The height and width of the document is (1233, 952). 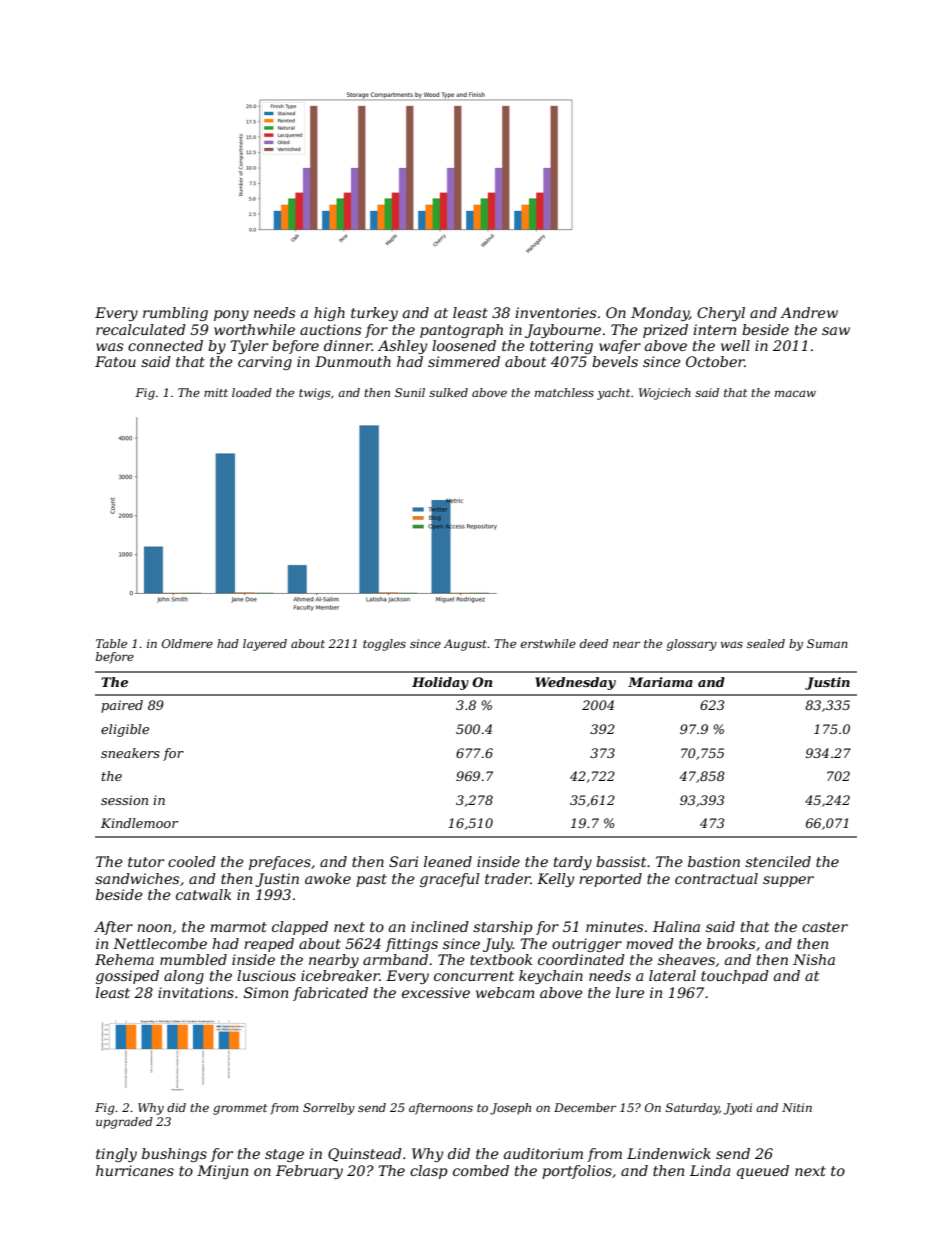 What do you see at coordinates (564, 392) in the document?
I see `matchless` at bounding box center [564, 392].
